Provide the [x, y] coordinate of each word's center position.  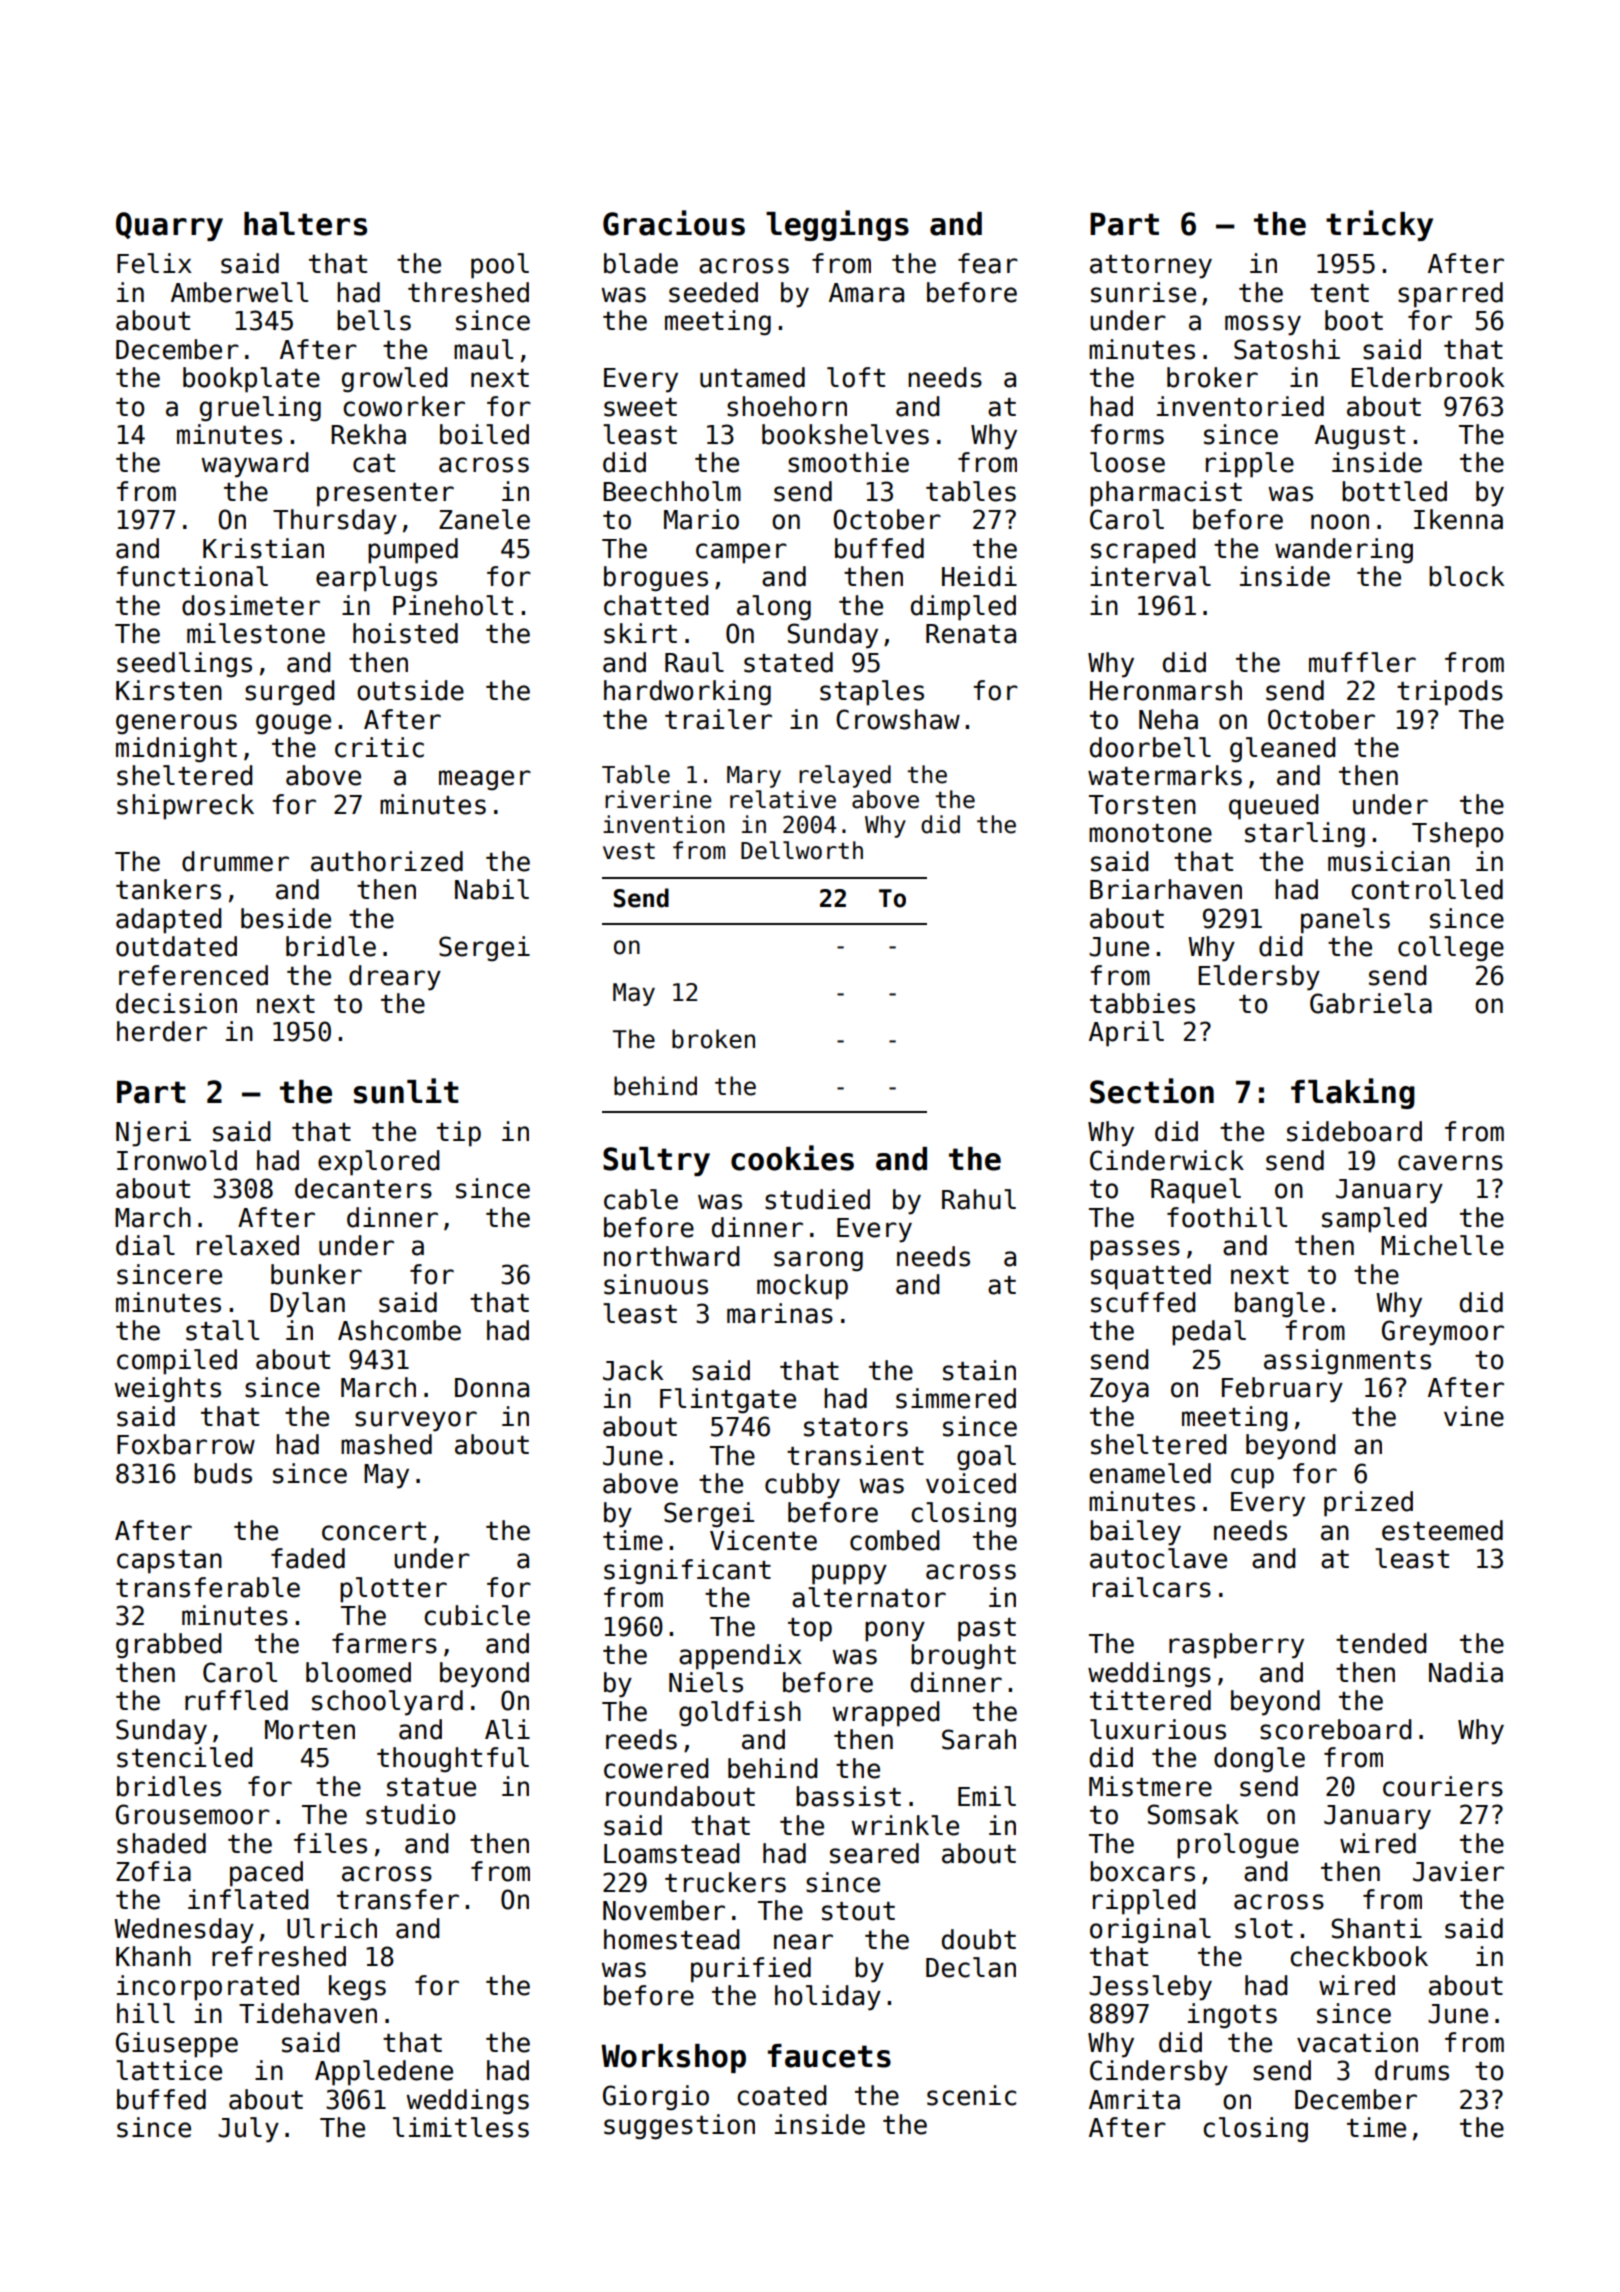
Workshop [673, 2058]
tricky [1379, 225]
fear [988, 263]
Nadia [1466, 1672]
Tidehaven [308, 2013]
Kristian [263, 548]
